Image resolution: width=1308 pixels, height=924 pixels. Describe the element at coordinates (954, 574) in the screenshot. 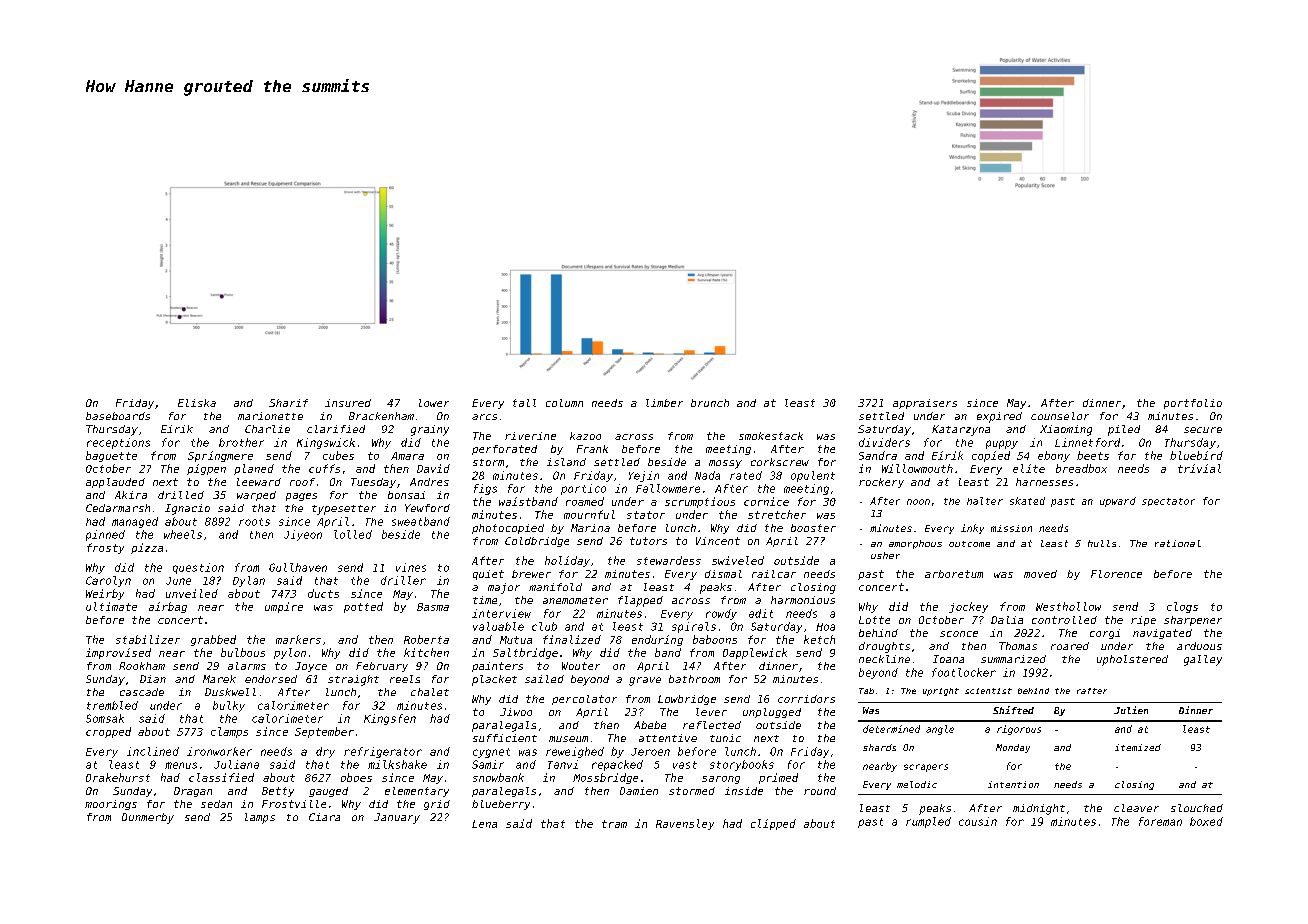

I see `arboretum` at that location.
